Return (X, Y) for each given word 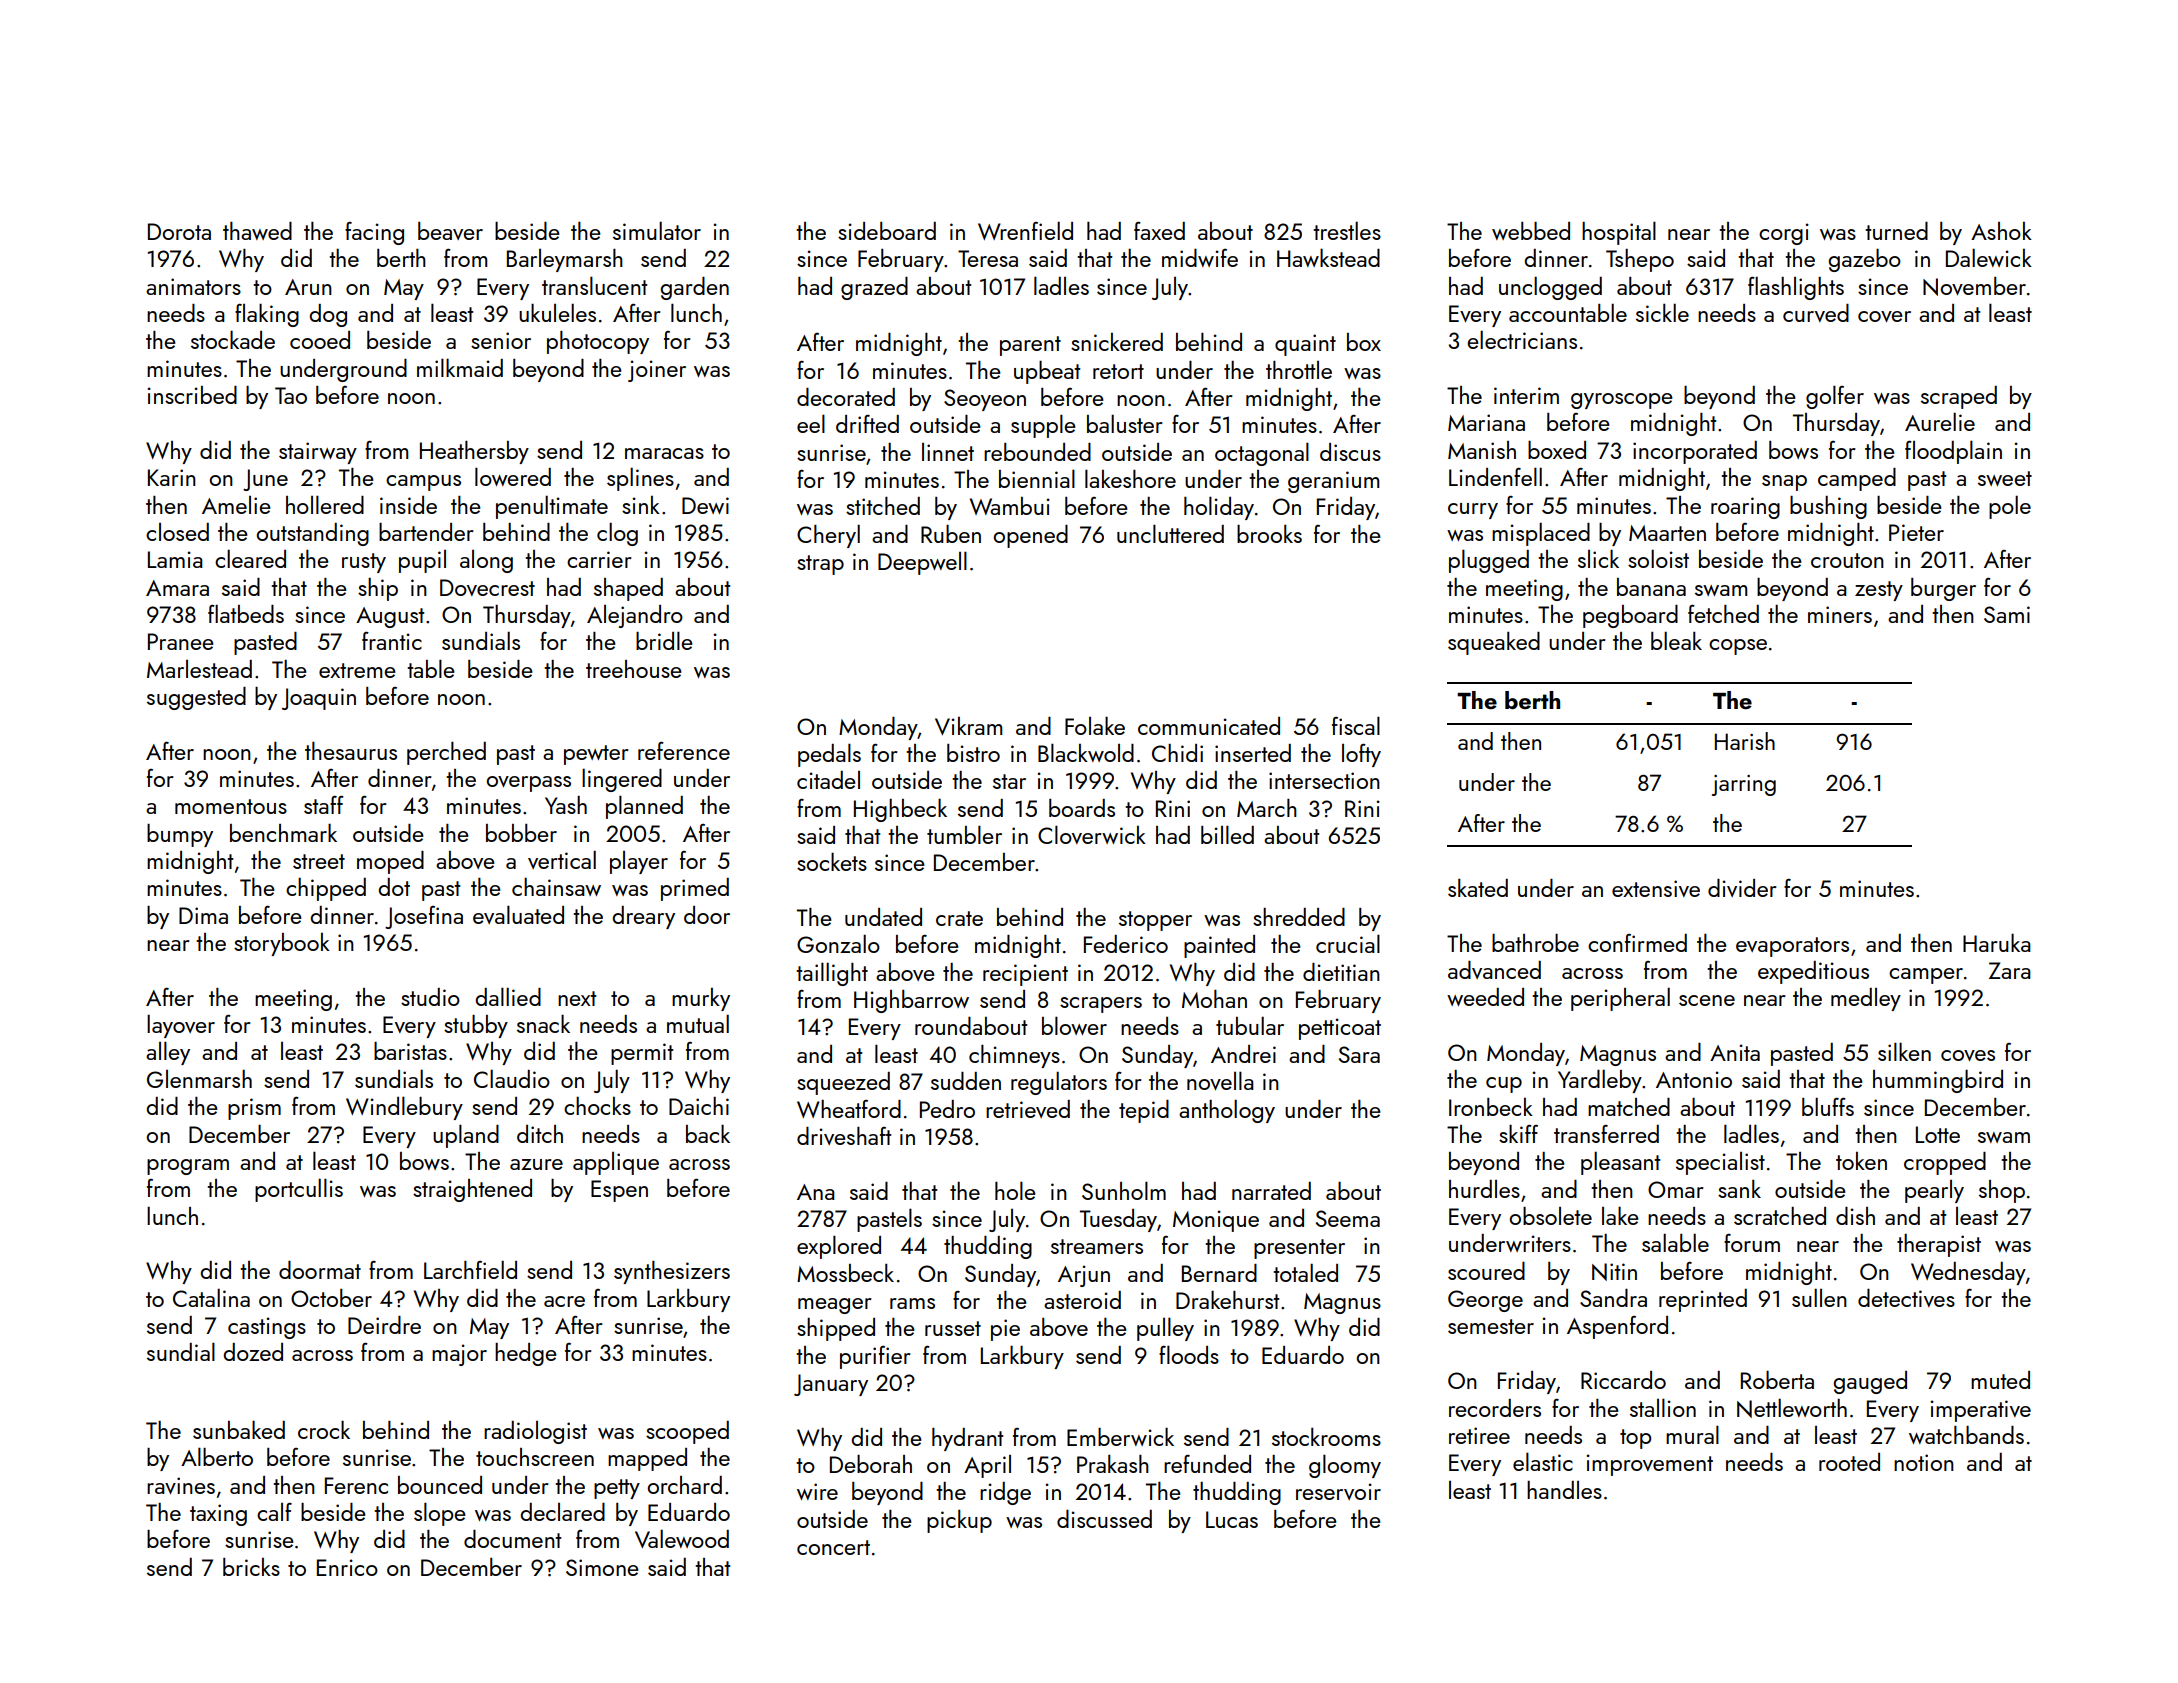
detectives (1906, 1298)
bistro (973, 753)
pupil (422, 561)
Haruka (1997, 942)
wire (817, 1491)
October (331, 1298)
